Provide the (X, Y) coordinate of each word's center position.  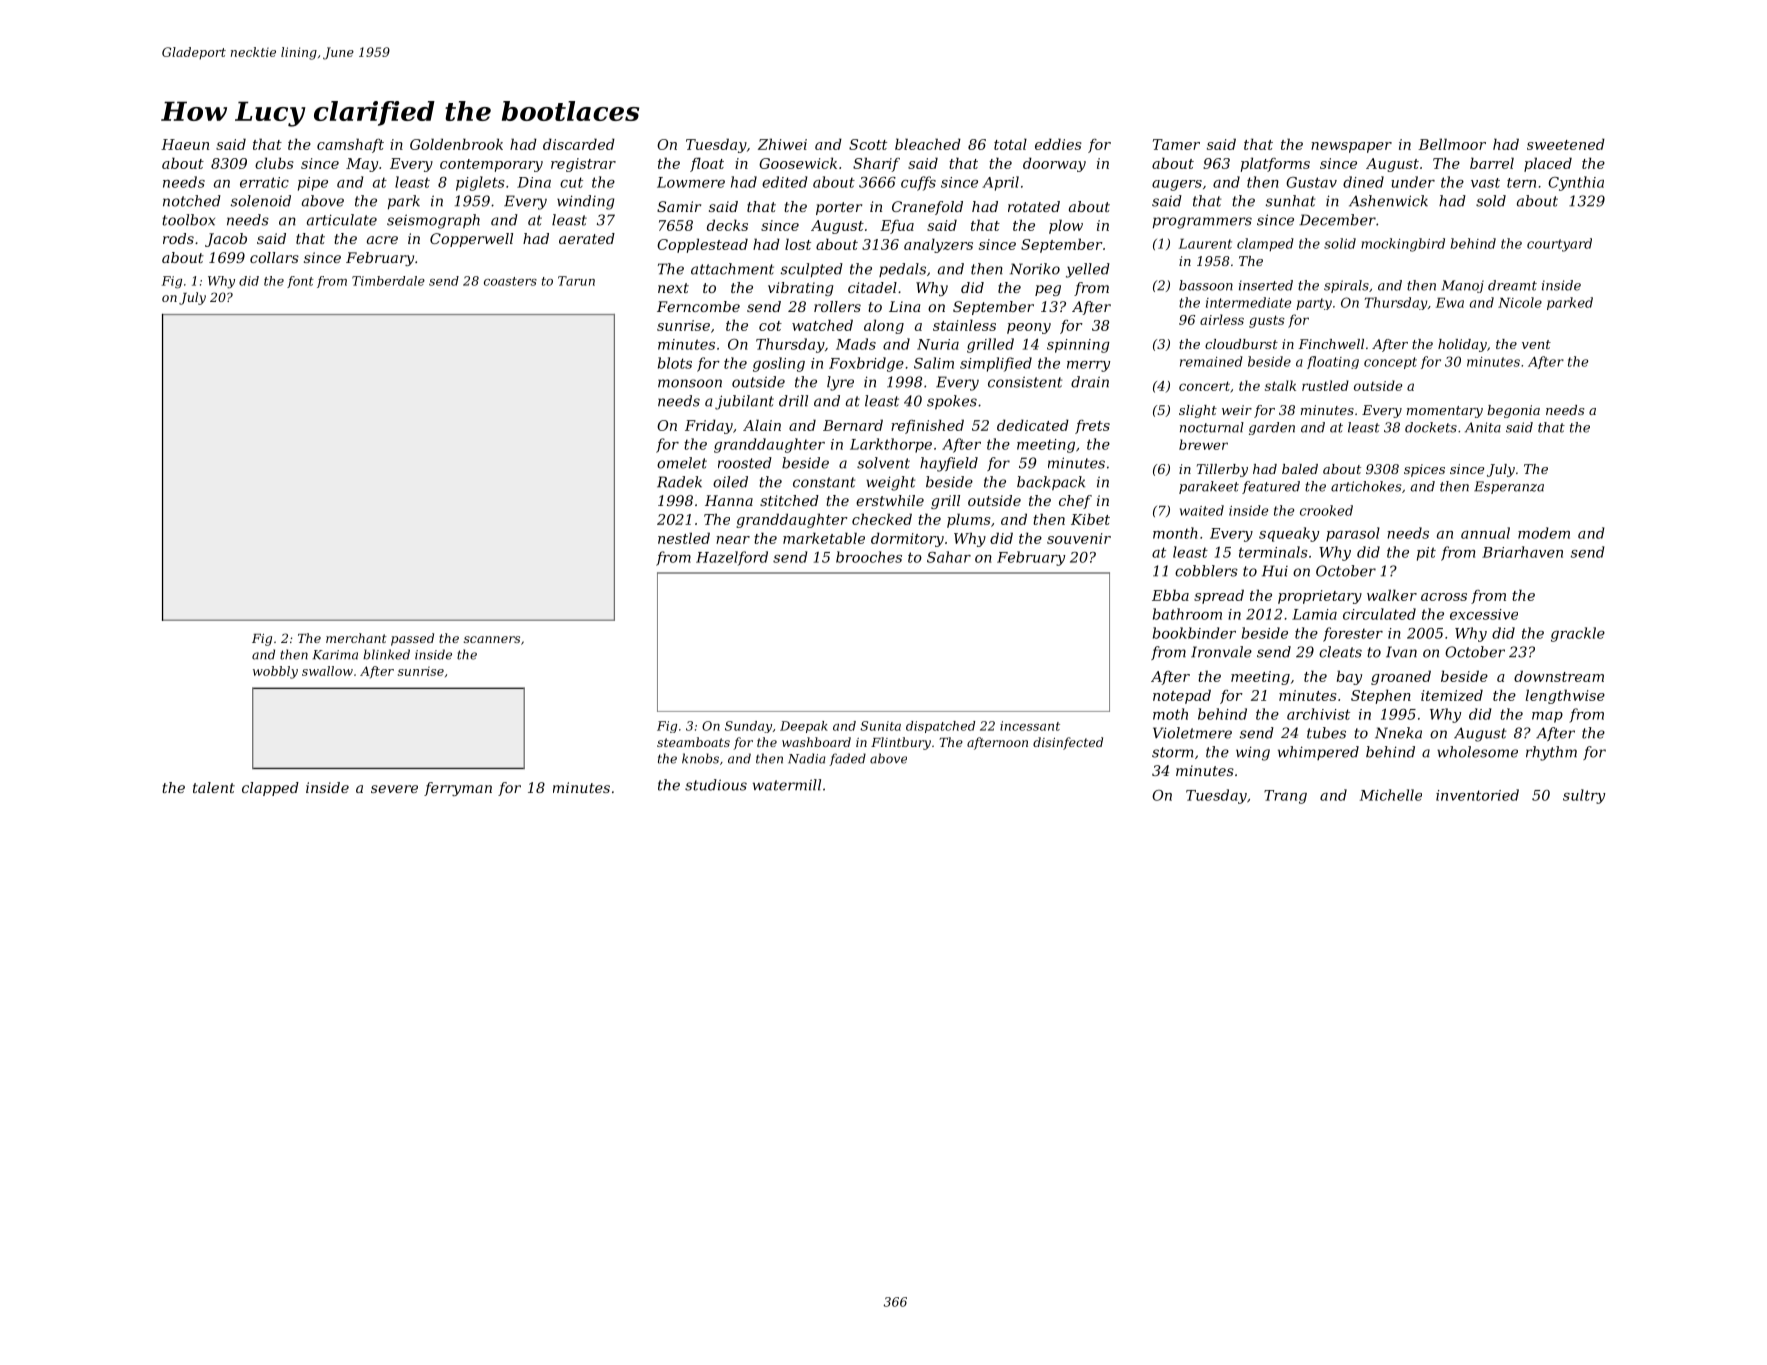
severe (394, 789)
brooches (869, 557)
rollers (837, 306)
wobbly (275, 672)
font (300, 282)
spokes (952, 402)
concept (1390, 363)
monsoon (690, 383)
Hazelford (732, 558)
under (1413, 182)
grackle (1578, 634)
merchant (356, 638)
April (1000, 183)
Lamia (1314, 614)
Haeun (185, 144)
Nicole (1520, 302)
